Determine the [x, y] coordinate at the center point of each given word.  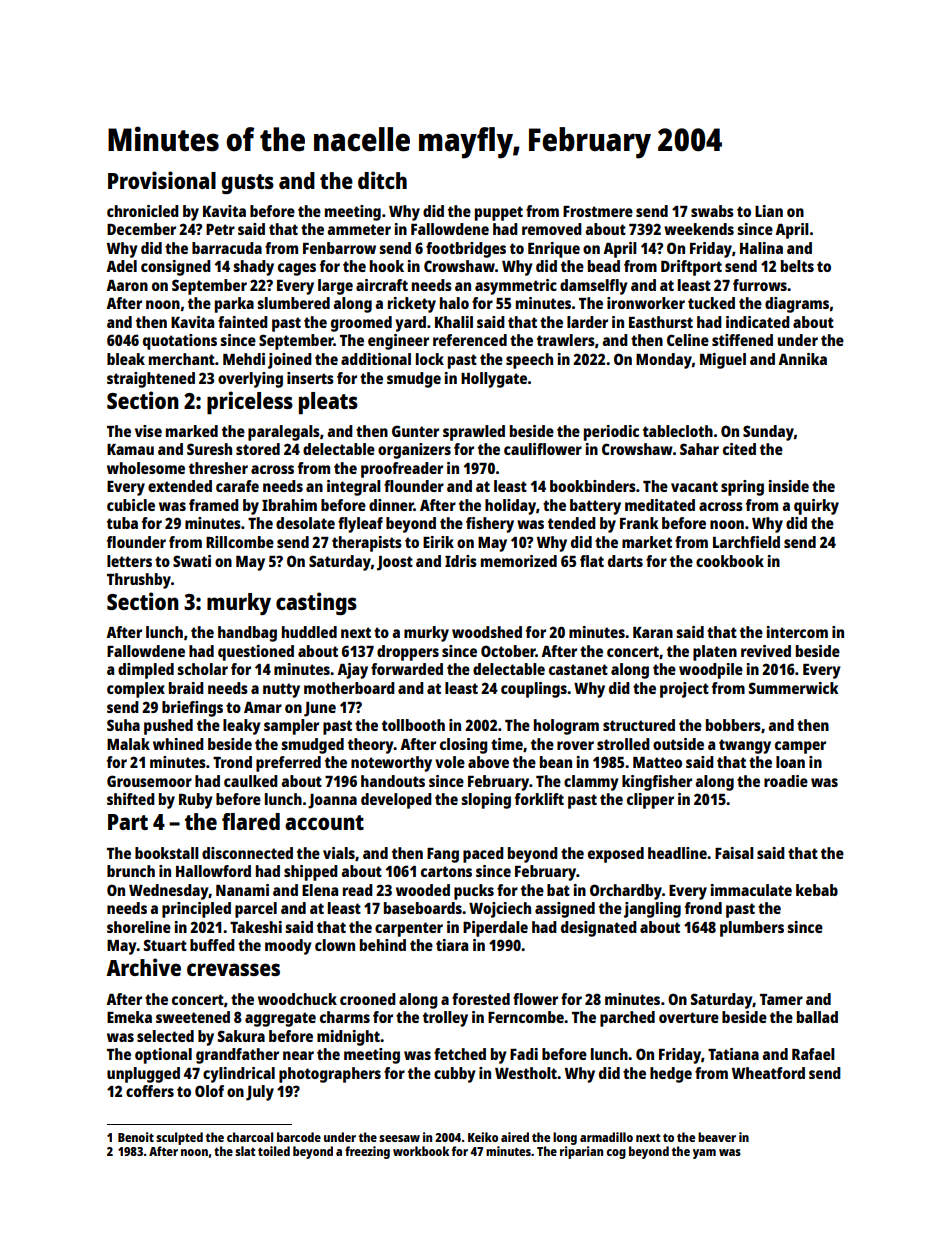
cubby [455, 1075]
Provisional [162, 180]
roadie [786, 781]
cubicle [131, 505]
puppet [499, 213]
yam [704, 1154]
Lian [769, 211]
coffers [150, 1091]
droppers [408, 653]
